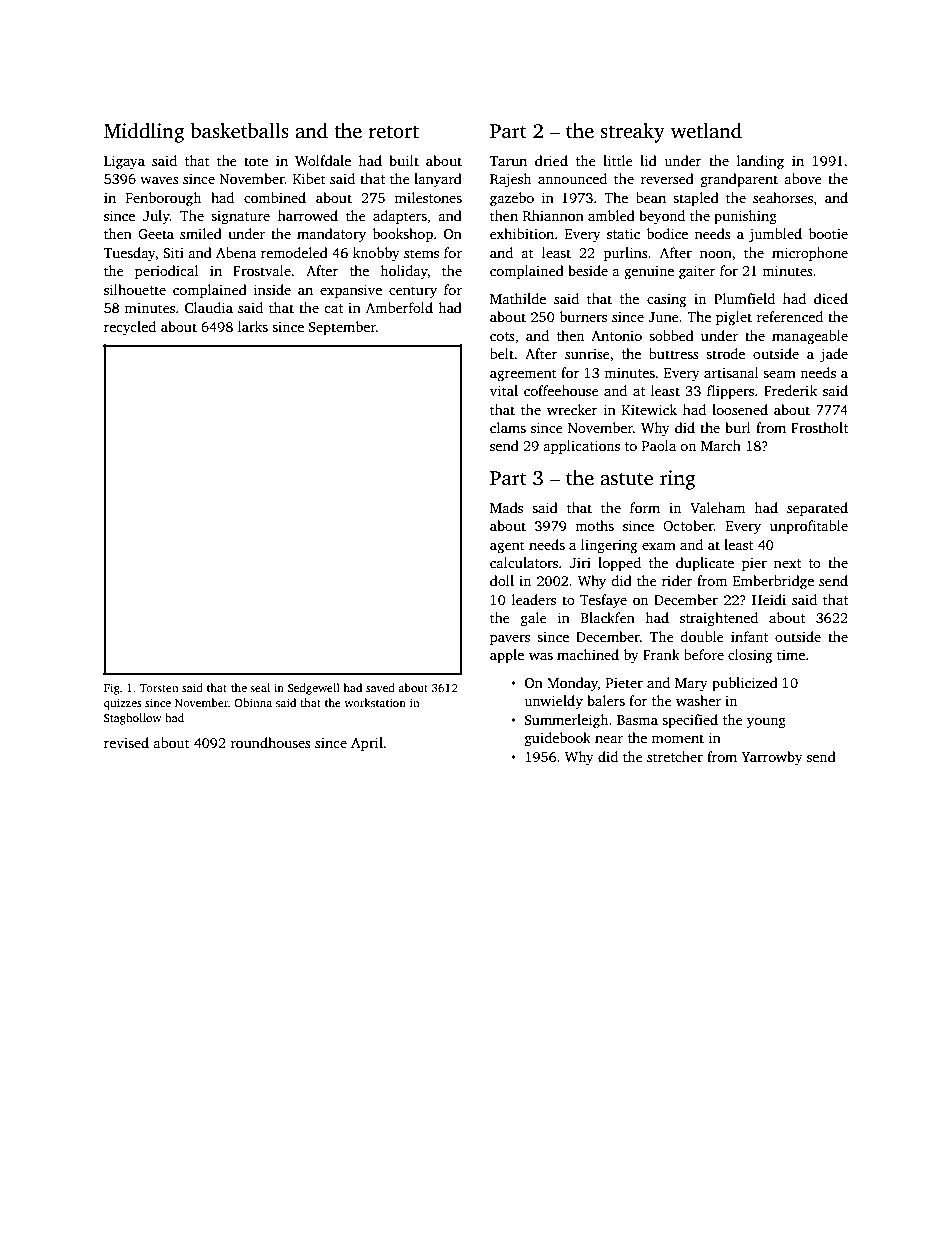 The height and width of the document is (1233, 952). I want to click on gazebo, so click(512, 199).
